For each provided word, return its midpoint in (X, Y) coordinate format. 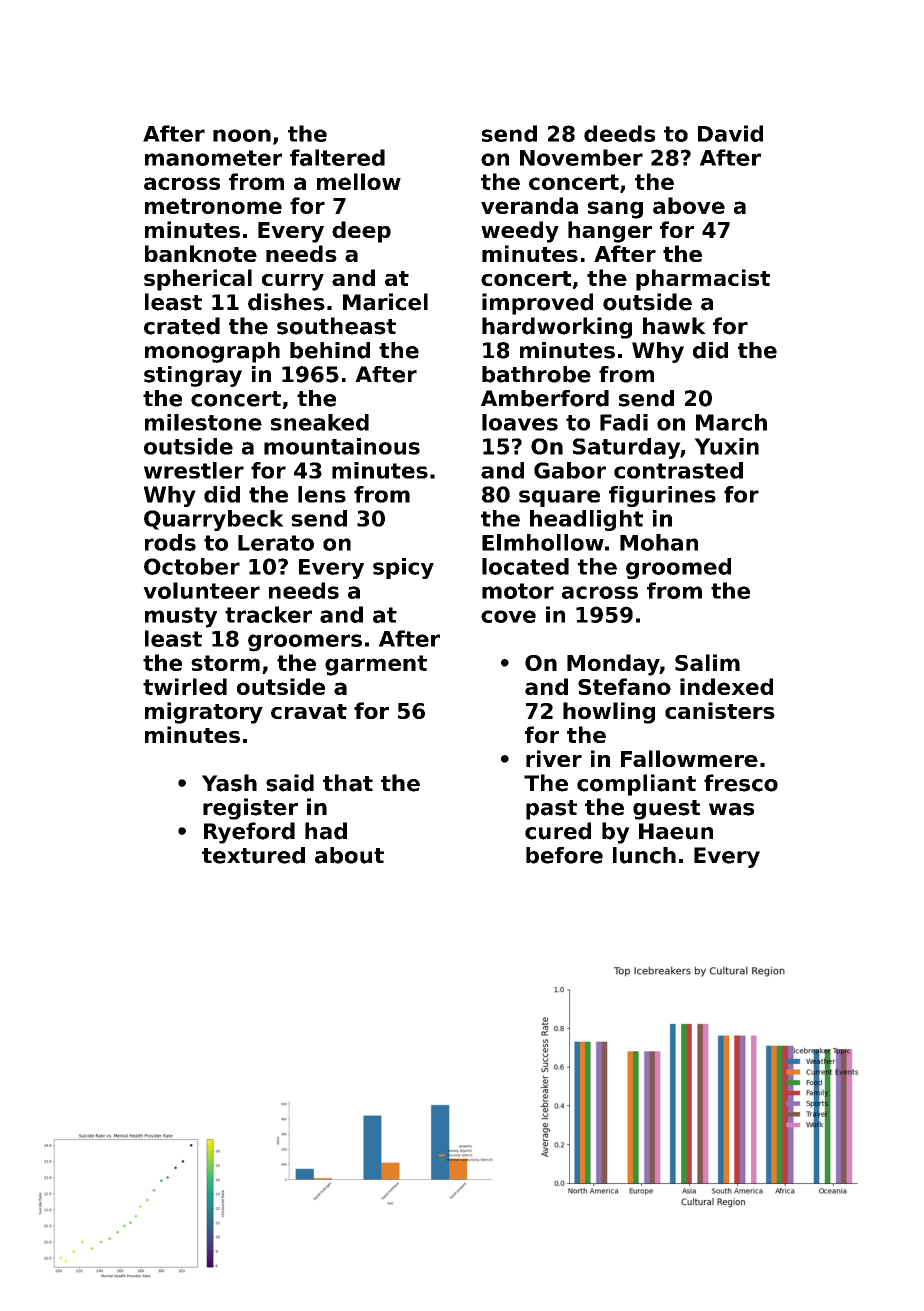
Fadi (624, 422)
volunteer (201, 590)
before (564, 855)
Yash (229, 783)
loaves (520, 422)
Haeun (676, 831)
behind (330, 350)
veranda (529, 205)
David (730, 133)
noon (242, 135)
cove (508, 616)
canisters (720, 710)
